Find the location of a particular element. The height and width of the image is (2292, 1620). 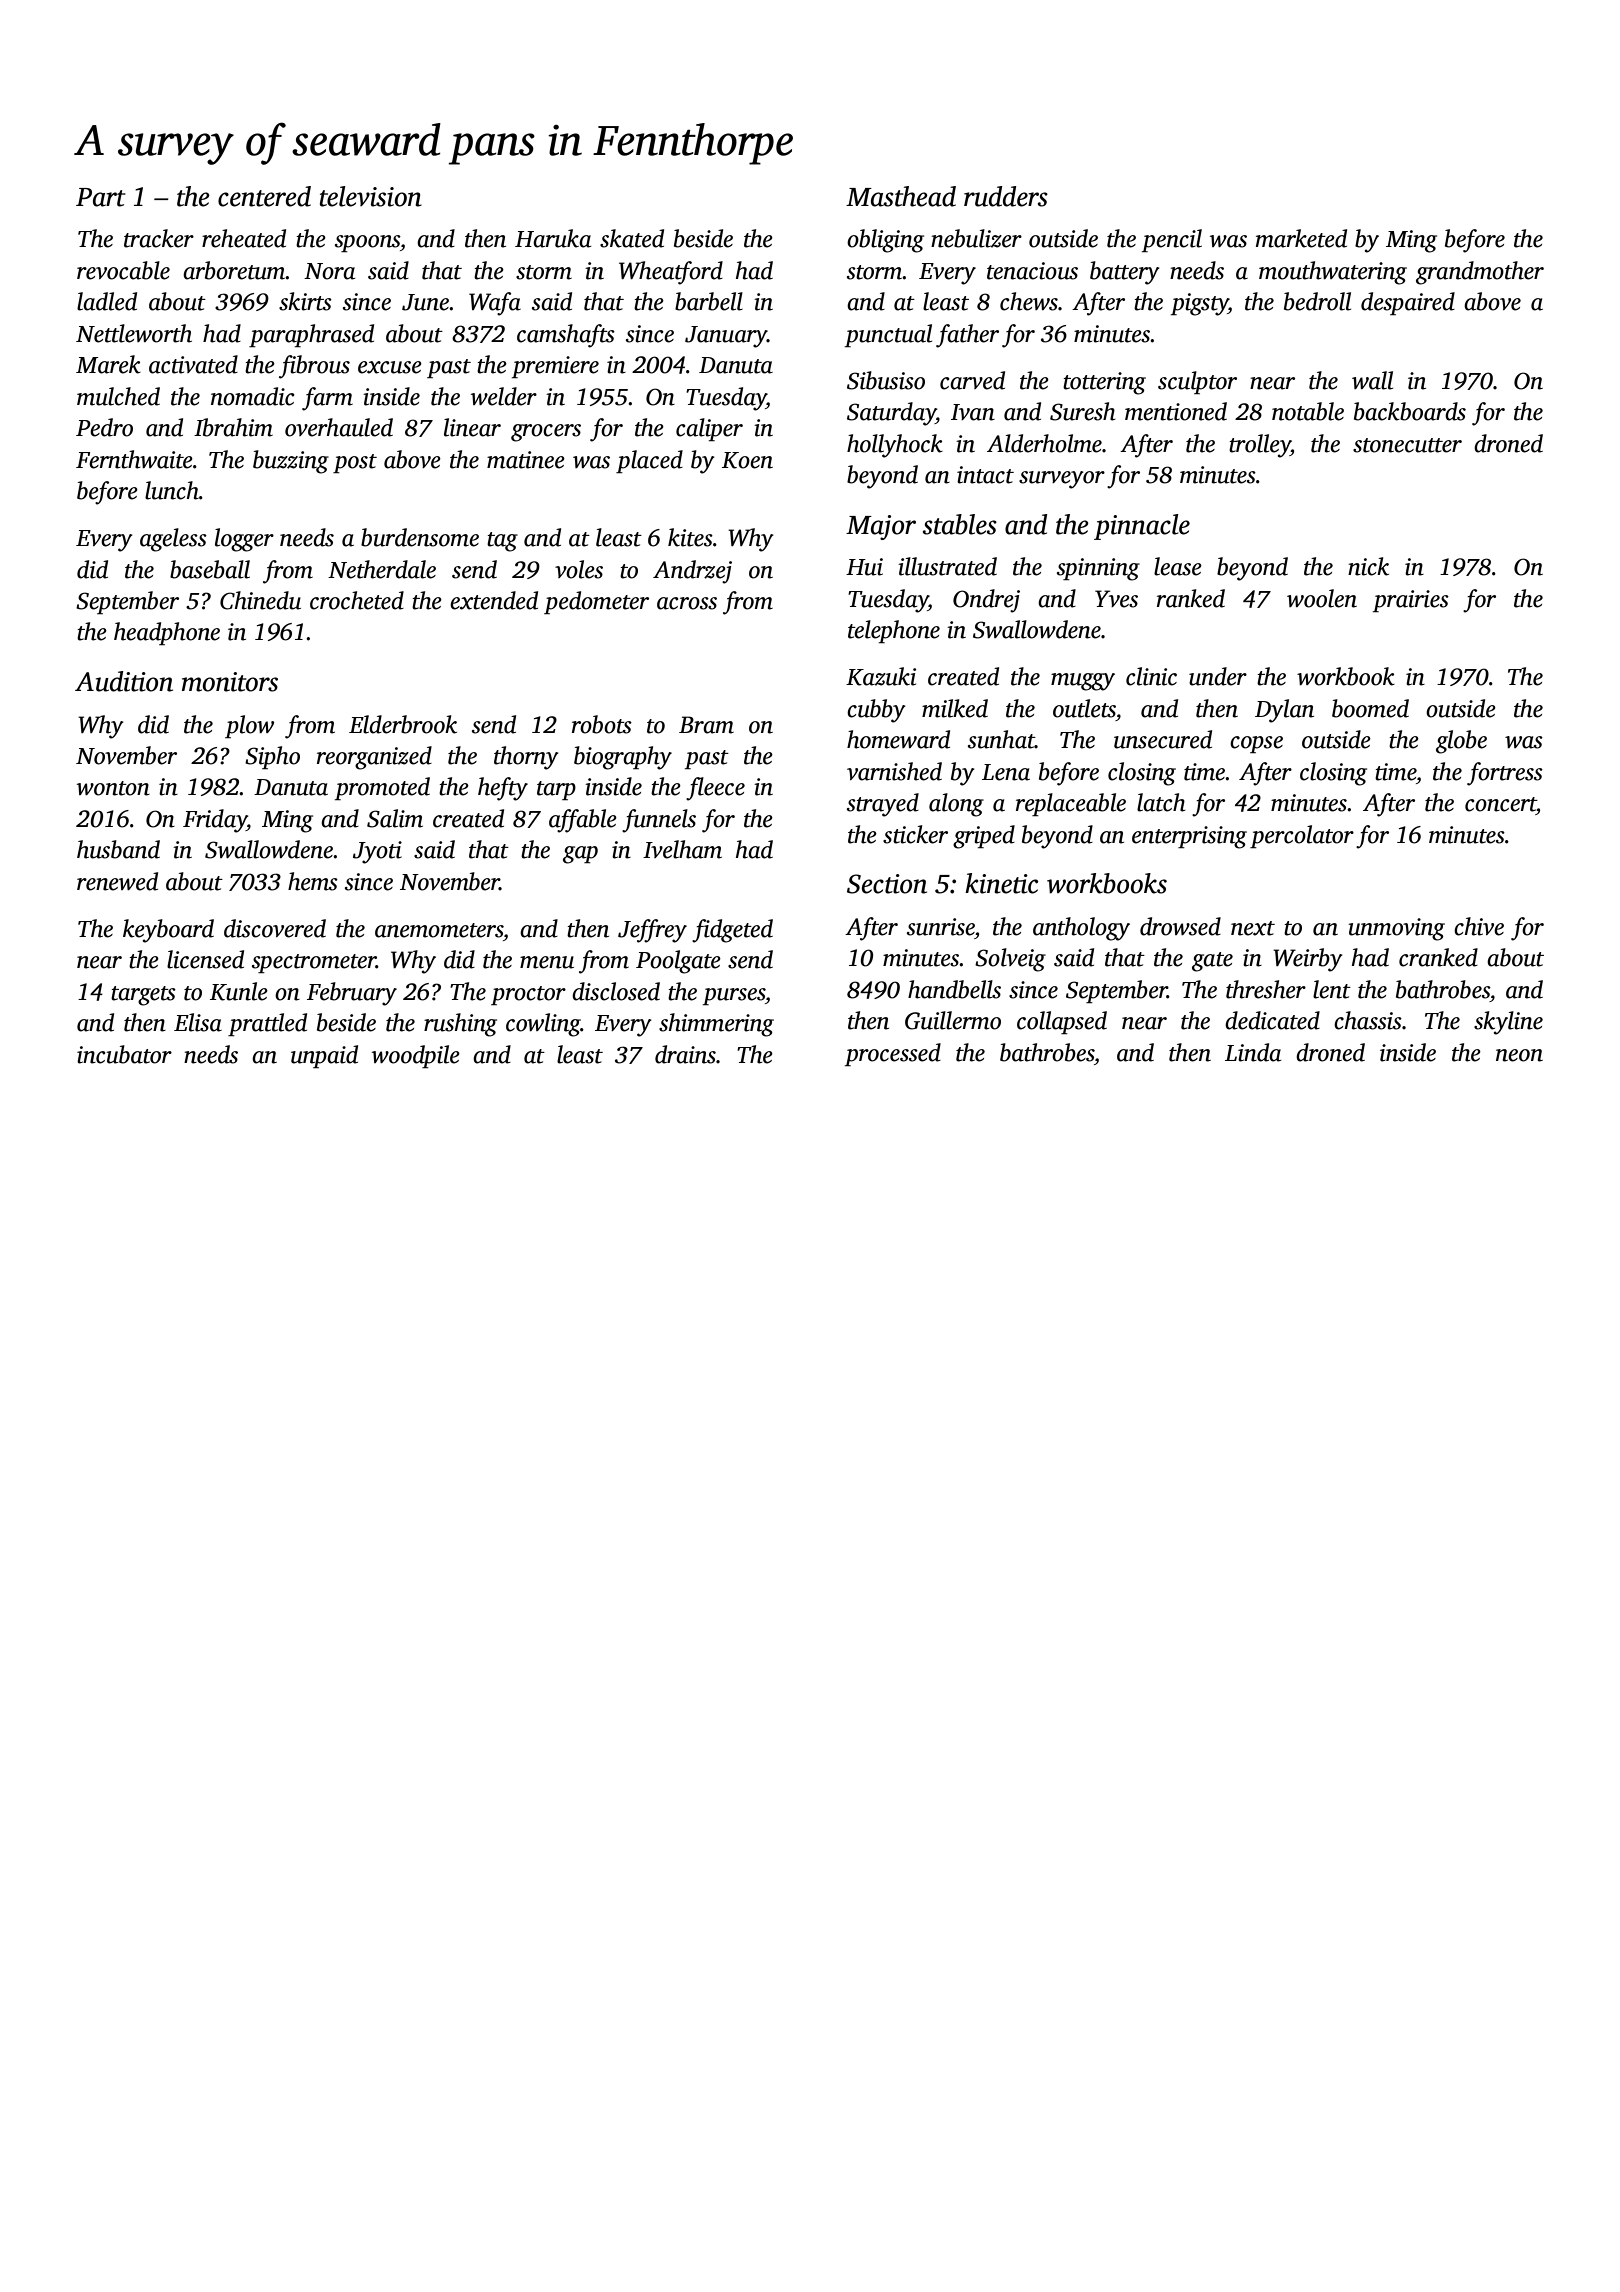

rushing is located at coordinates (460, 1025).
